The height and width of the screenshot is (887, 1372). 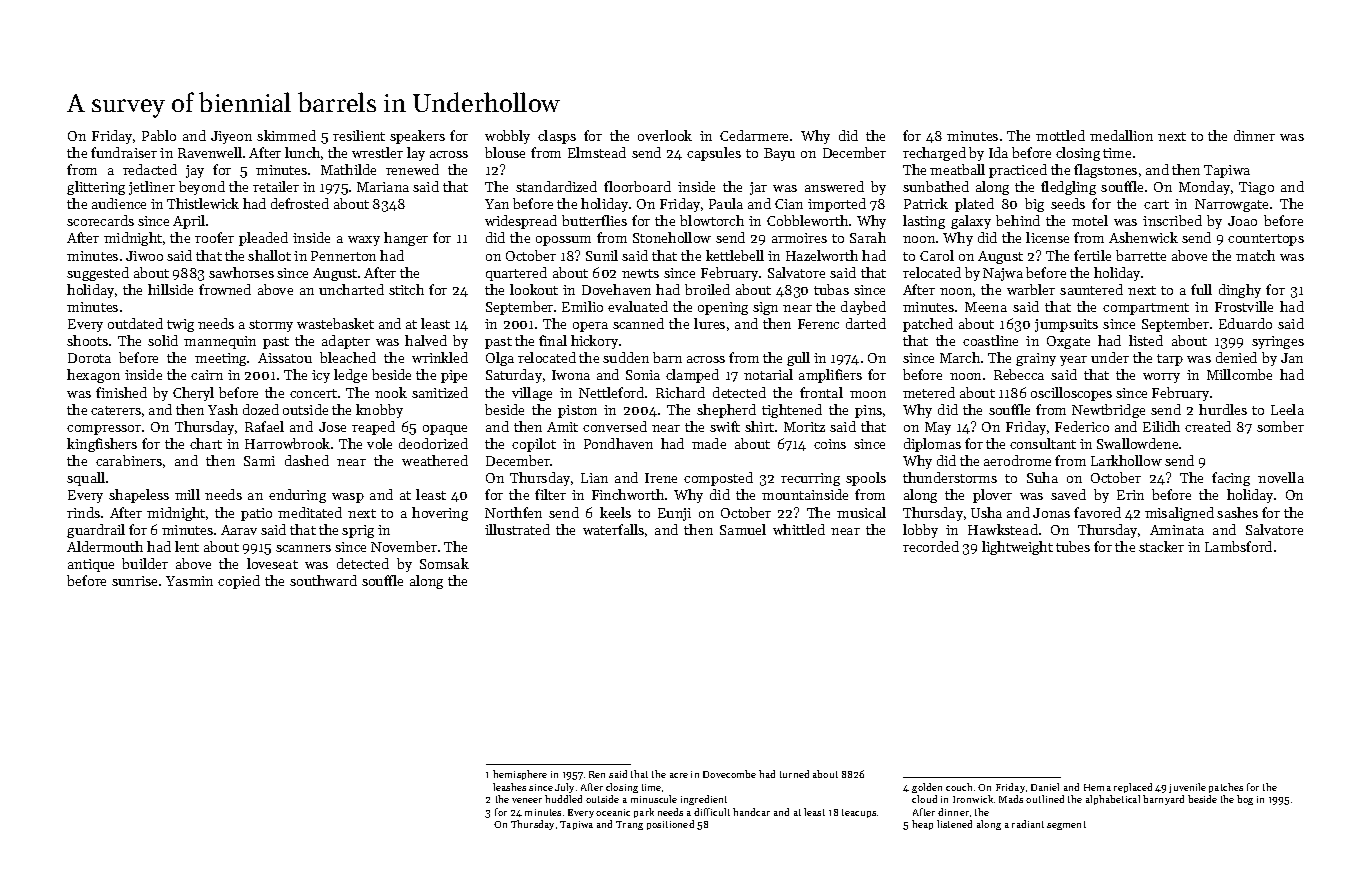 What do you see at coordinates (821, 392) in the screenshot?
I see `frontal` at bounding box center [821, 392].
